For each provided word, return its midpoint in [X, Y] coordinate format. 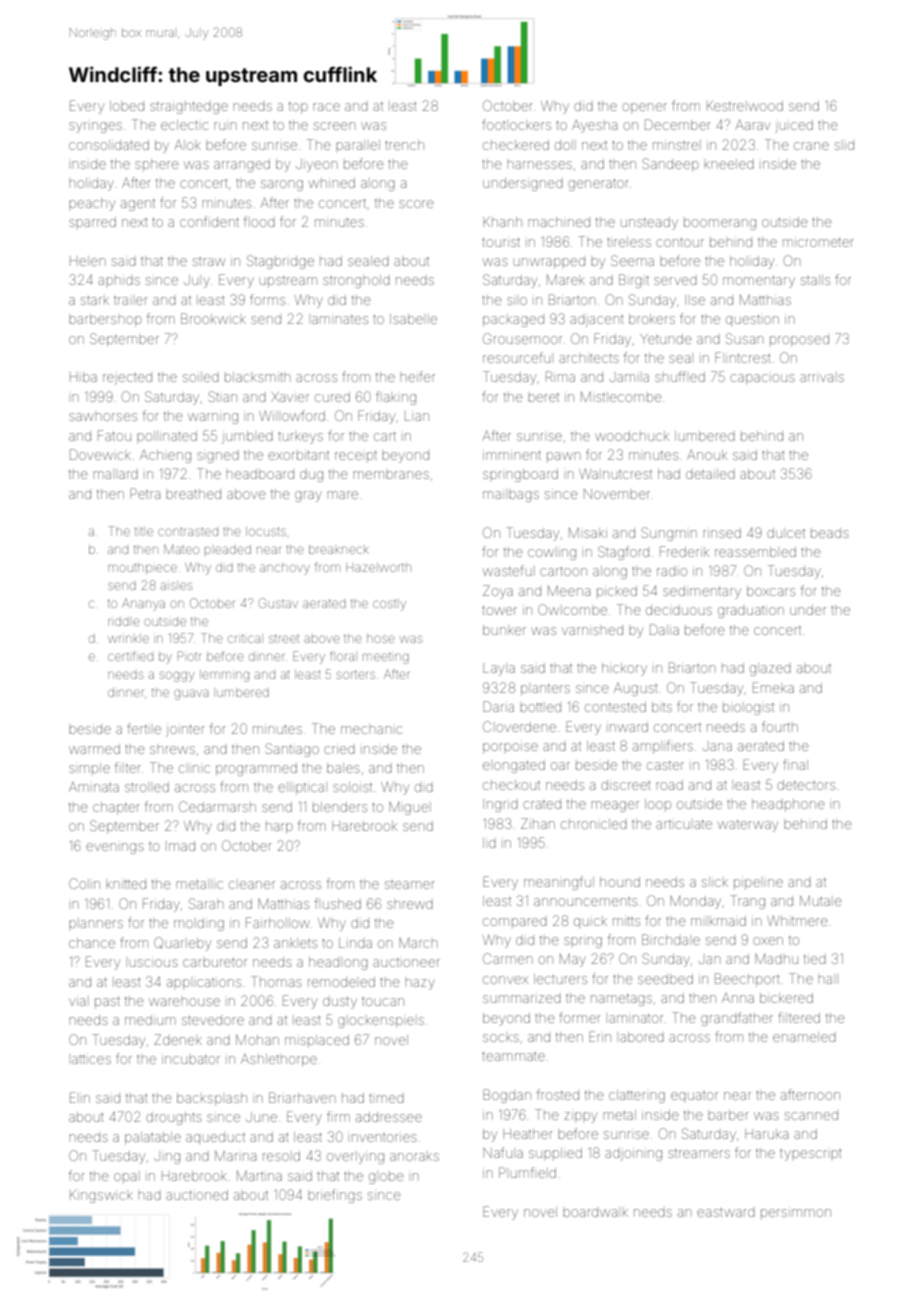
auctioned [197, 1195]
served [675, 281]
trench [404, 145]
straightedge [189, 108]
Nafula [503, 1152]
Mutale [821, 901]
